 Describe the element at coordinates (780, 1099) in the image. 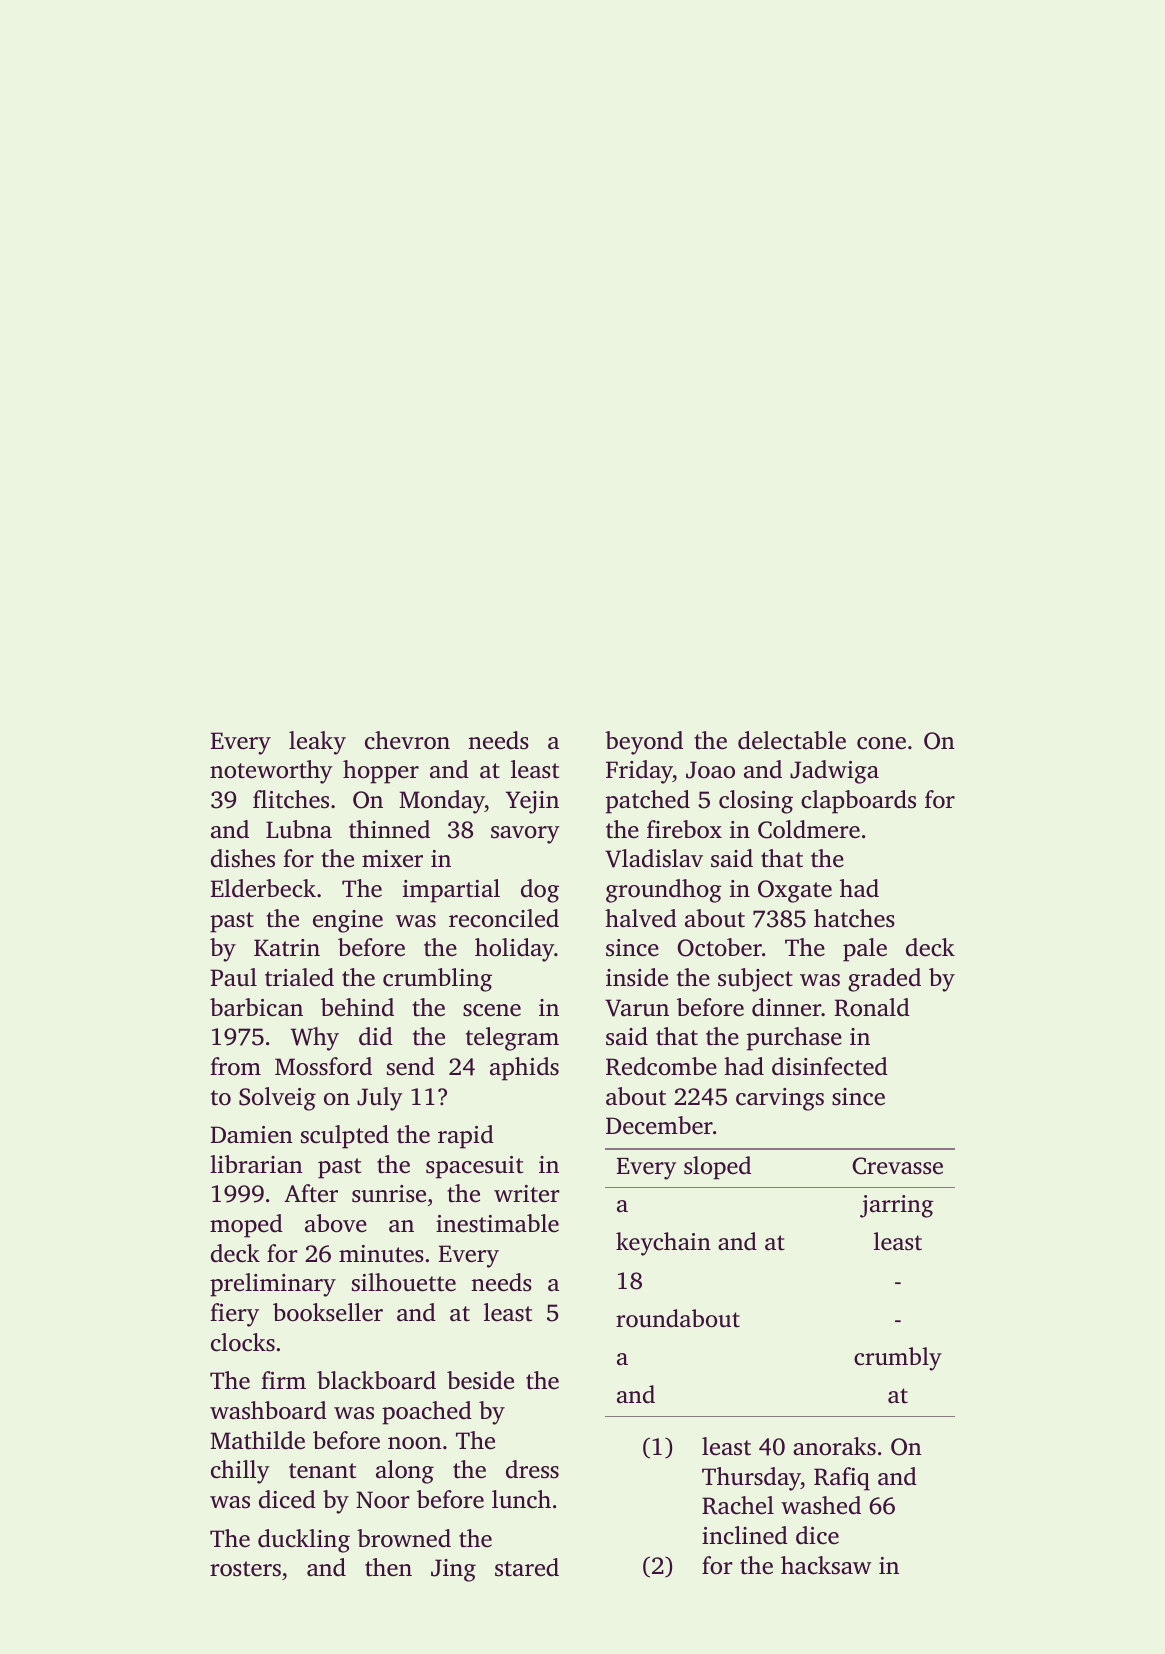

I see `carvings` at that location.
